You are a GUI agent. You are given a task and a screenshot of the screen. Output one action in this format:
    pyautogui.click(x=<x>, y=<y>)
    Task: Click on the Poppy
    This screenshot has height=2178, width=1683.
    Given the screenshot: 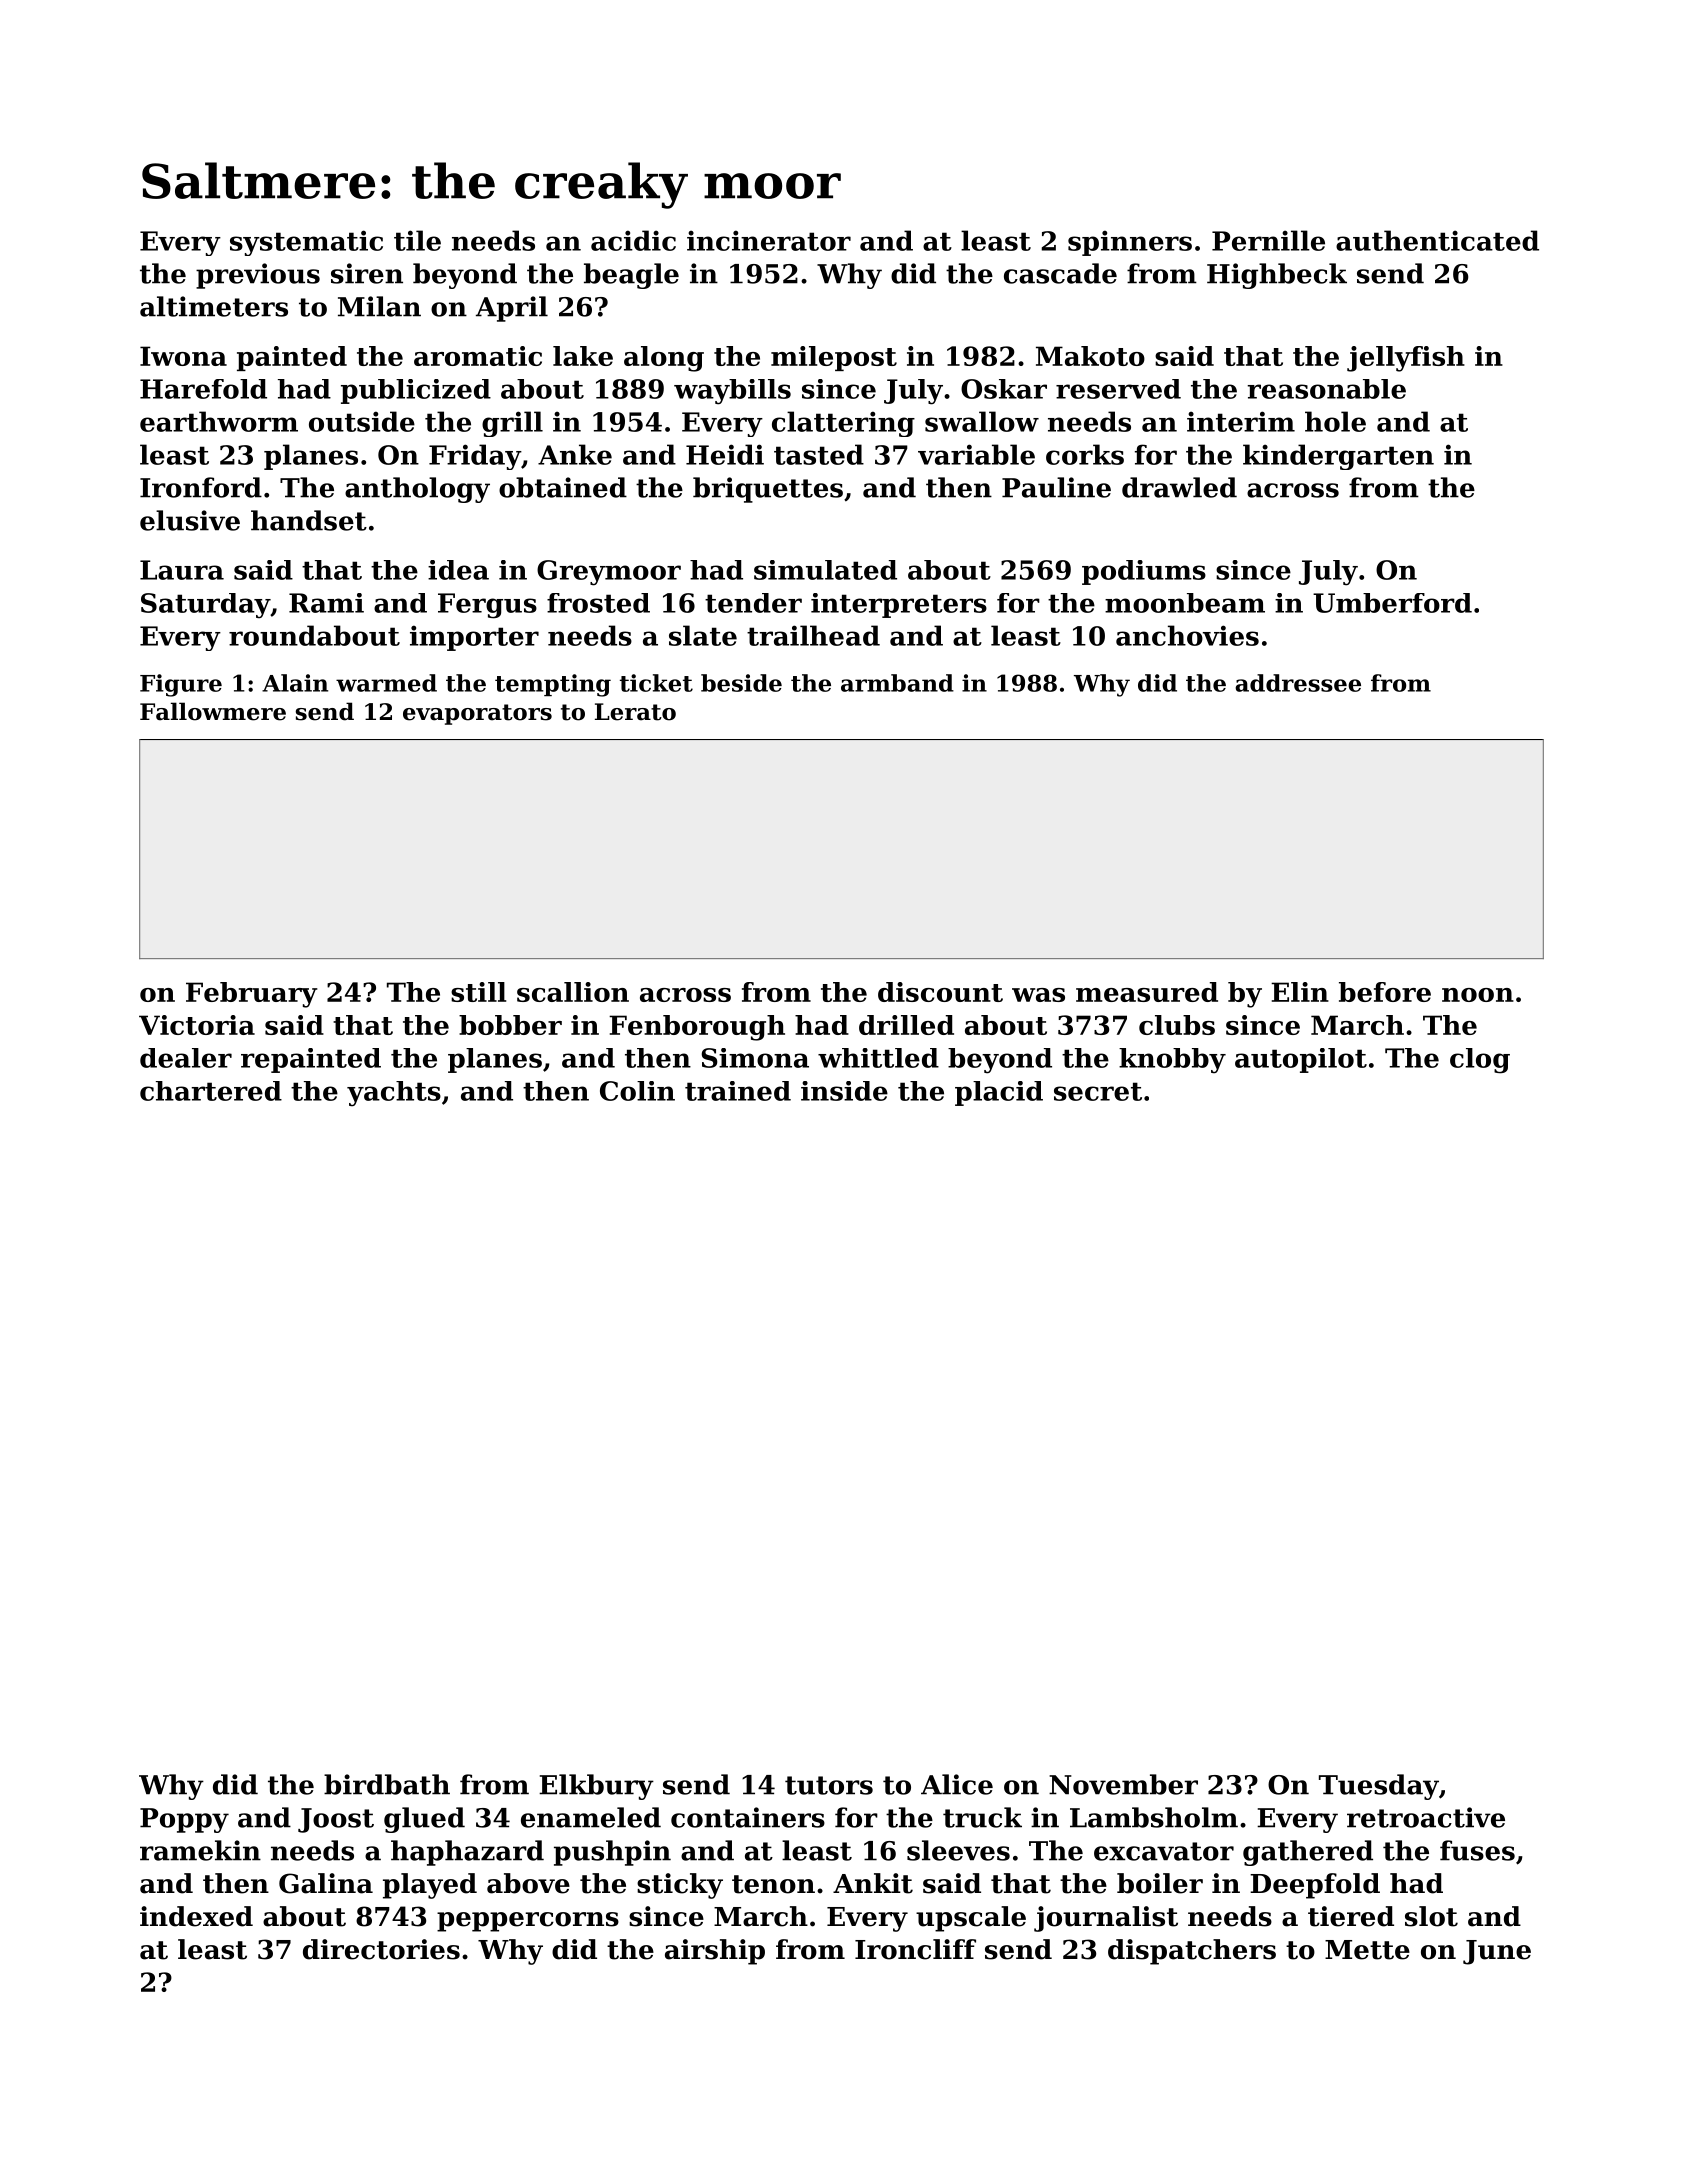 What is the action you would take?
    pyautogui.click(x=184, y=1820)
